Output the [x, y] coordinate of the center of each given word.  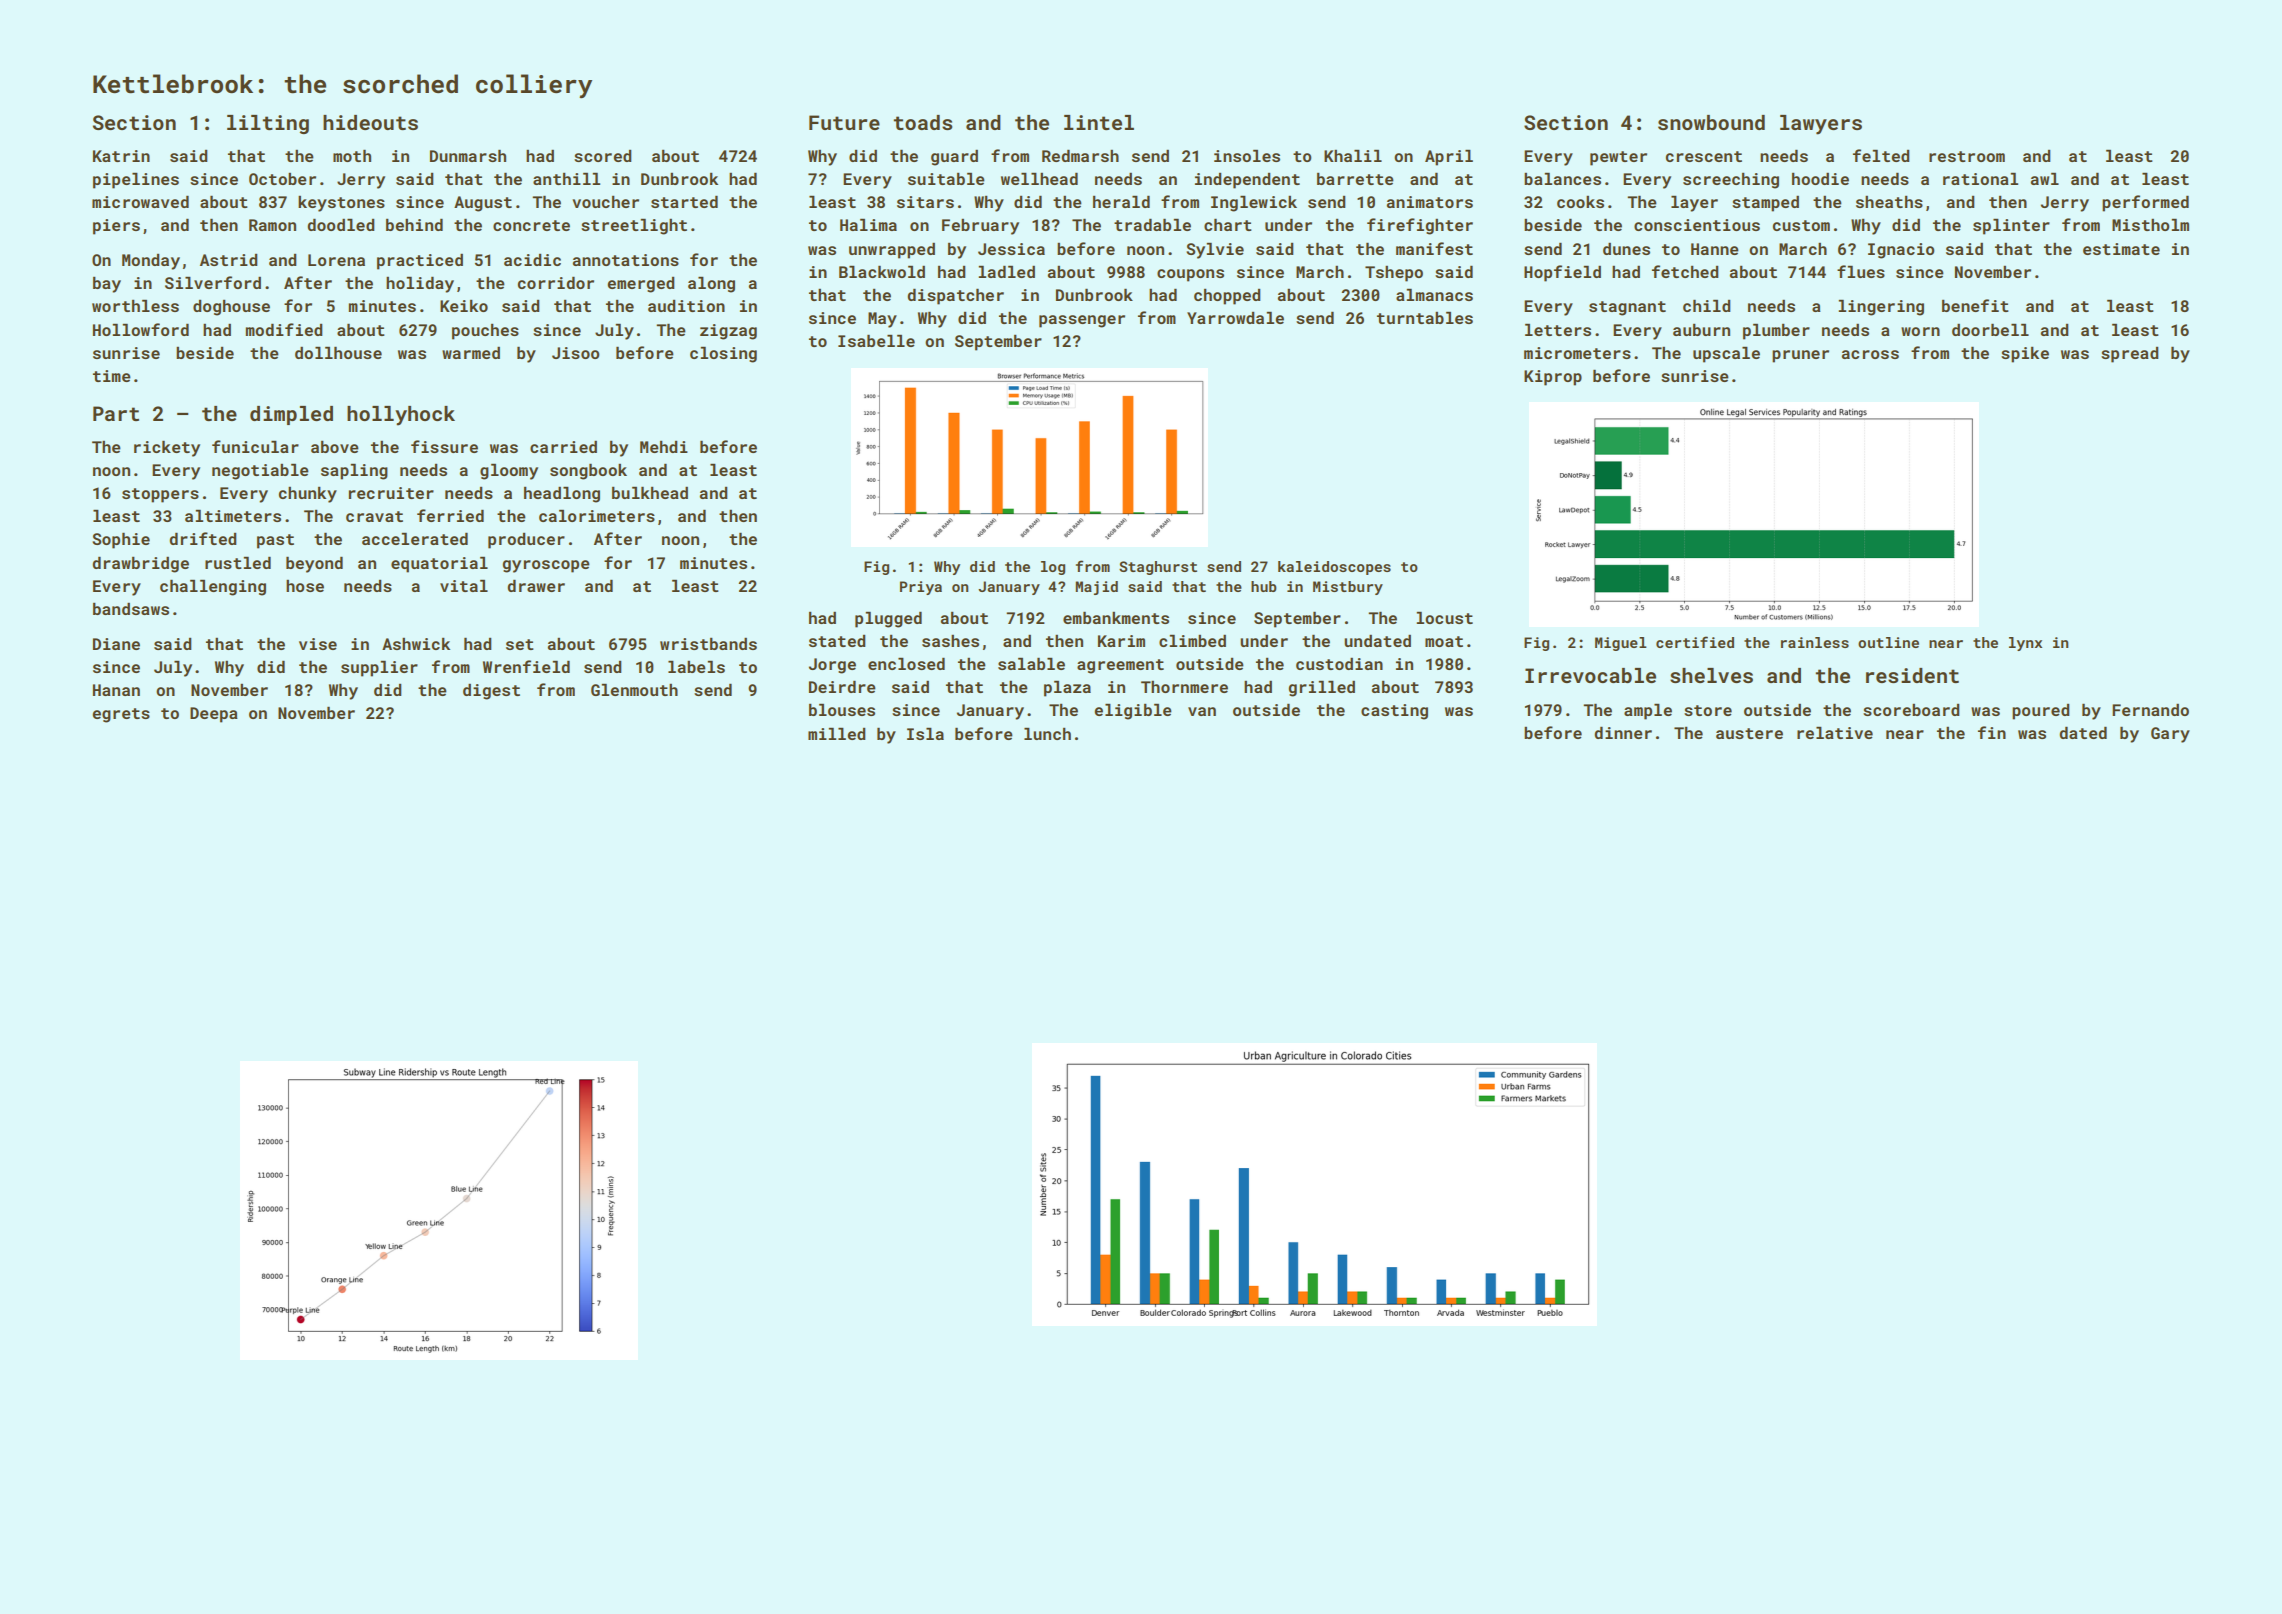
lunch [1047, 733]
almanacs [1434, 294]
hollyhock [401, 416]
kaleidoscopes [1334, 568]
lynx [2025, 644]
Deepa [214, 715]
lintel [1099, 122]
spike [2025, 355]
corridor [556, 283]
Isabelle [876, 340]
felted [1881, 155]
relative [1835, 732]
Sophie [121, 541]
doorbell [1990, 329]
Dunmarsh [468, 156]
